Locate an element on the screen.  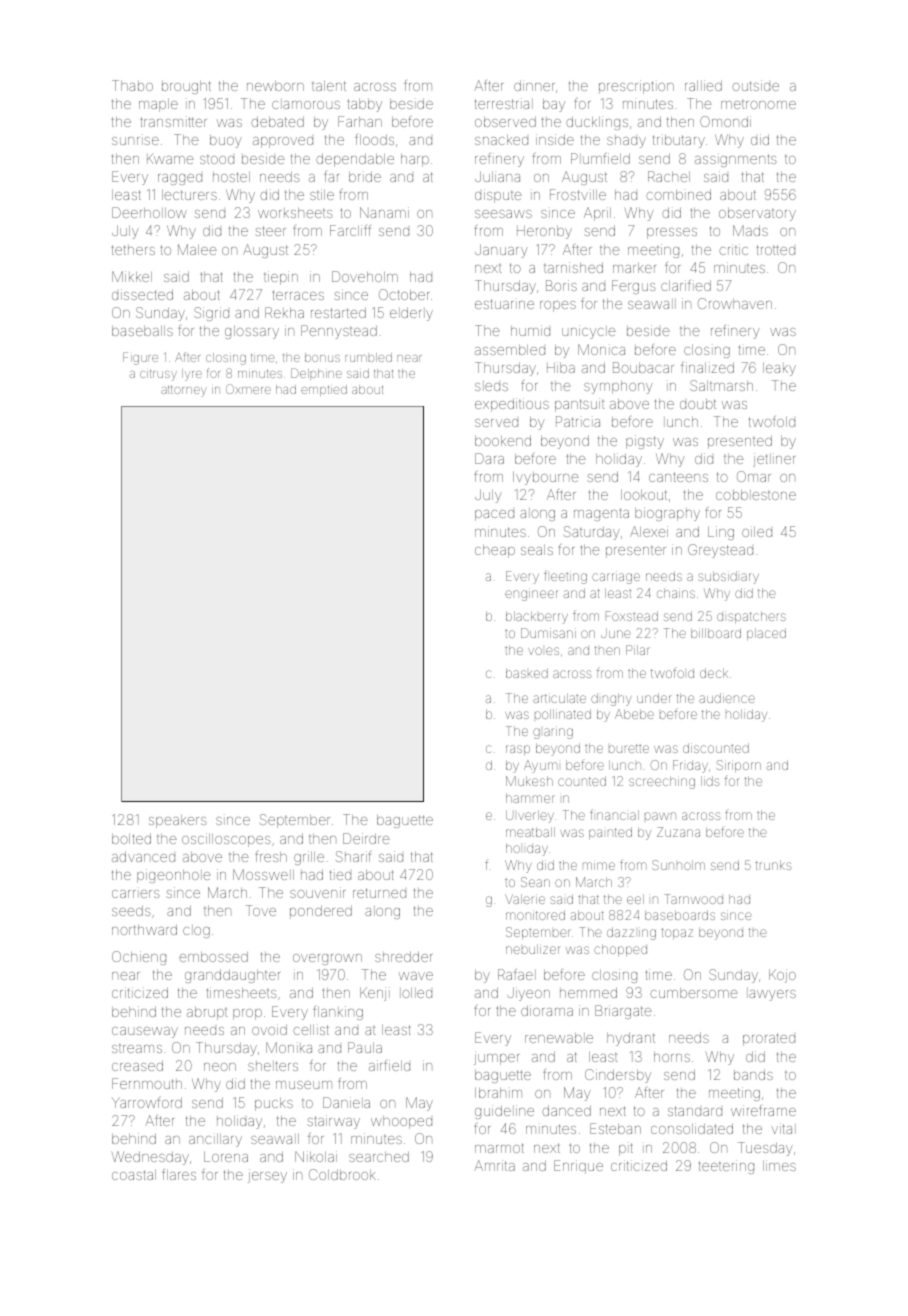
Deirdre is located at coordinates (366, 838).
